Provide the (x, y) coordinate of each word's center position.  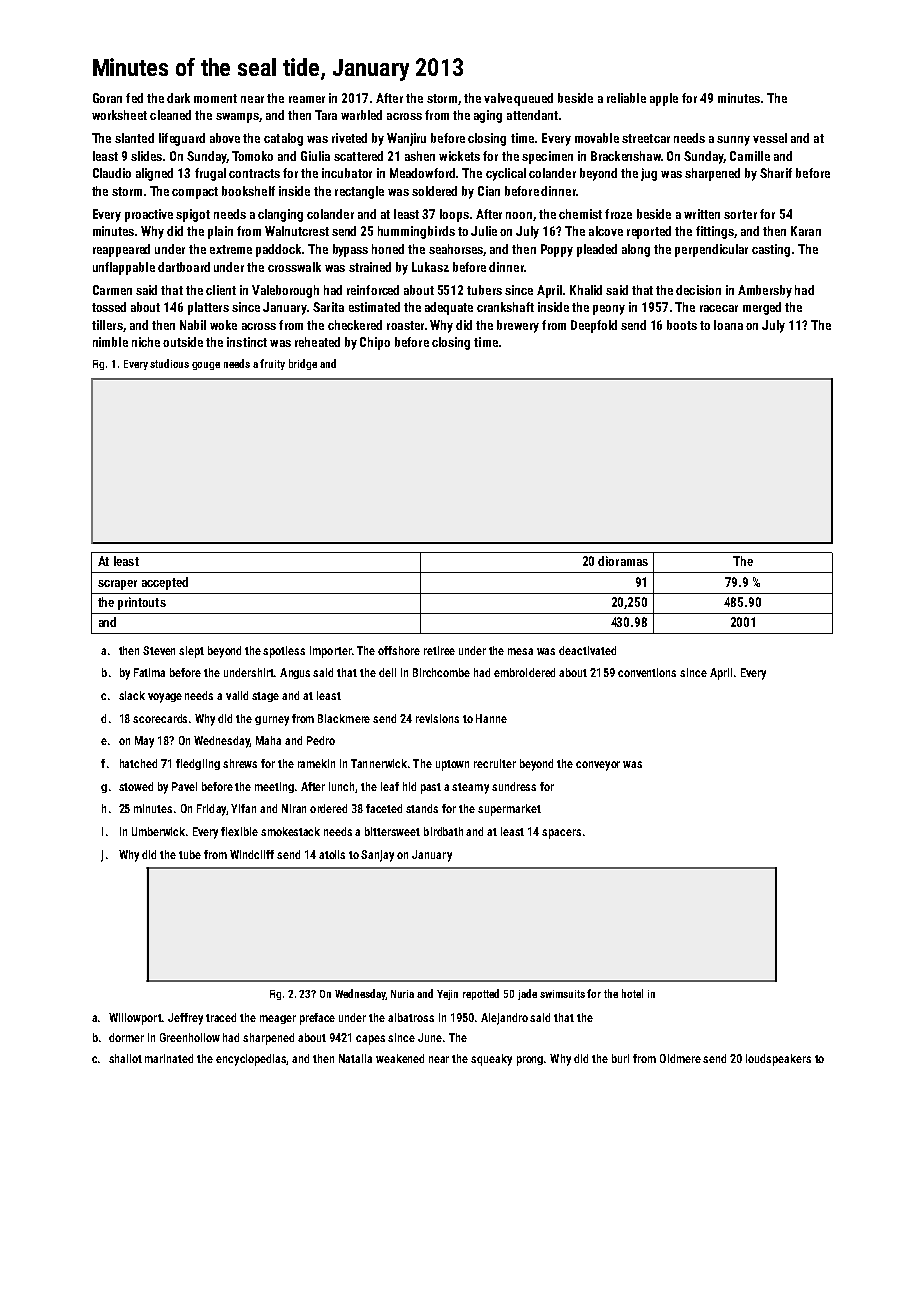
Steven (159, 650)
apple (664, 99)
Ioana (728, 325)
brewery (518, 326)
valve (498, 98)
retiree (439, 650)
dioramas (623, 561)
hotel (632, 993)
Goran (107, 98)
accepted (165, 583)
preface (317, 1019)
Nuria (402, 994)
